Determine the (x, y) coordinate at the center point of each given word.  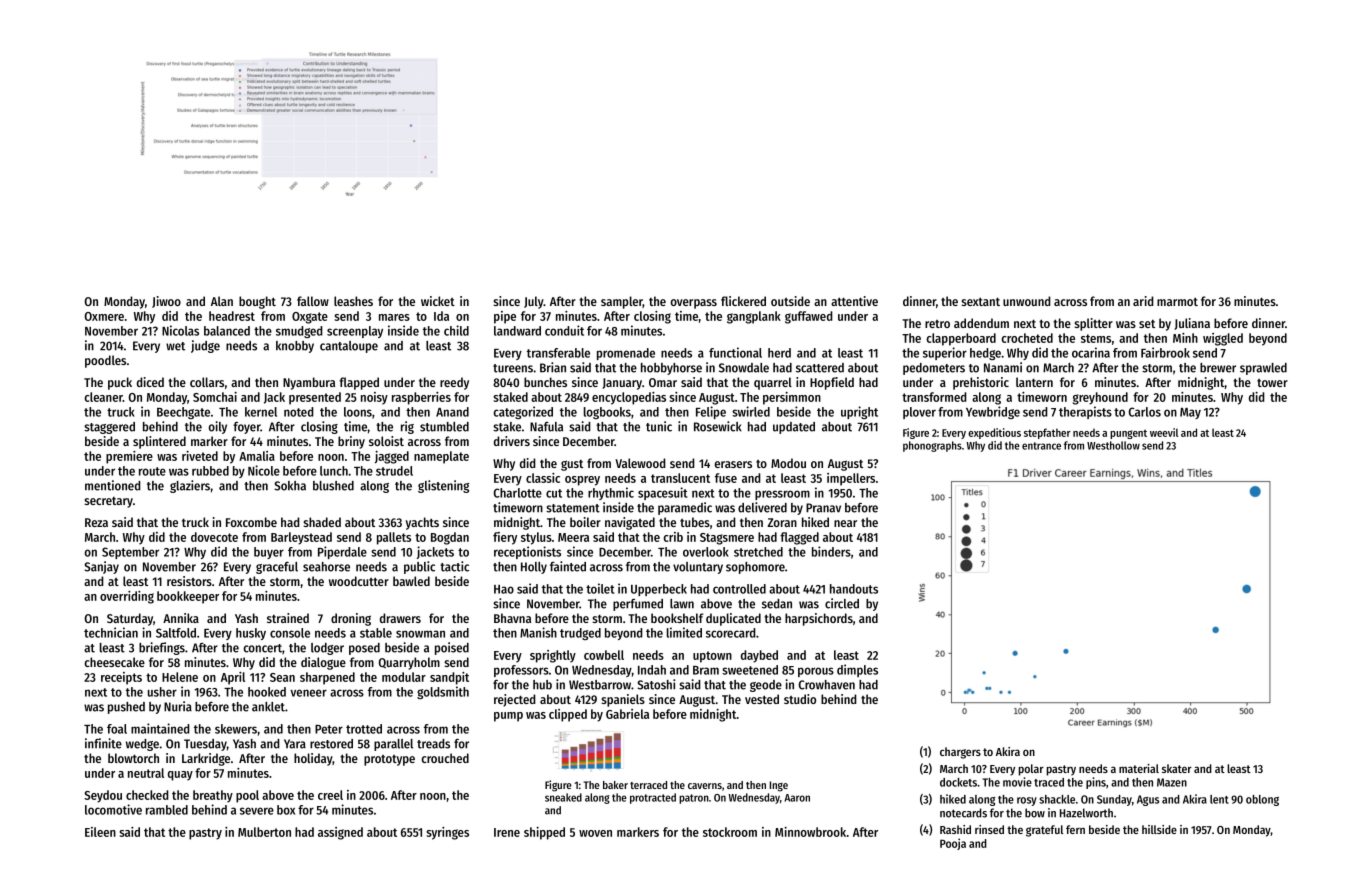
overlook (706, 552)
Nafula (546, 427)
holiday (313, 759)
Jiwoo (166, 302)
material (1139, 768)
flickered (743, 301)
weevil (1164, 432)
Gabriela (627, 714)
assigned (340, 833)
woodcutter (359, 581)
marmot (1177, 301)
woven (595, 833)
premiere (129, 457)
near (845, 523)
